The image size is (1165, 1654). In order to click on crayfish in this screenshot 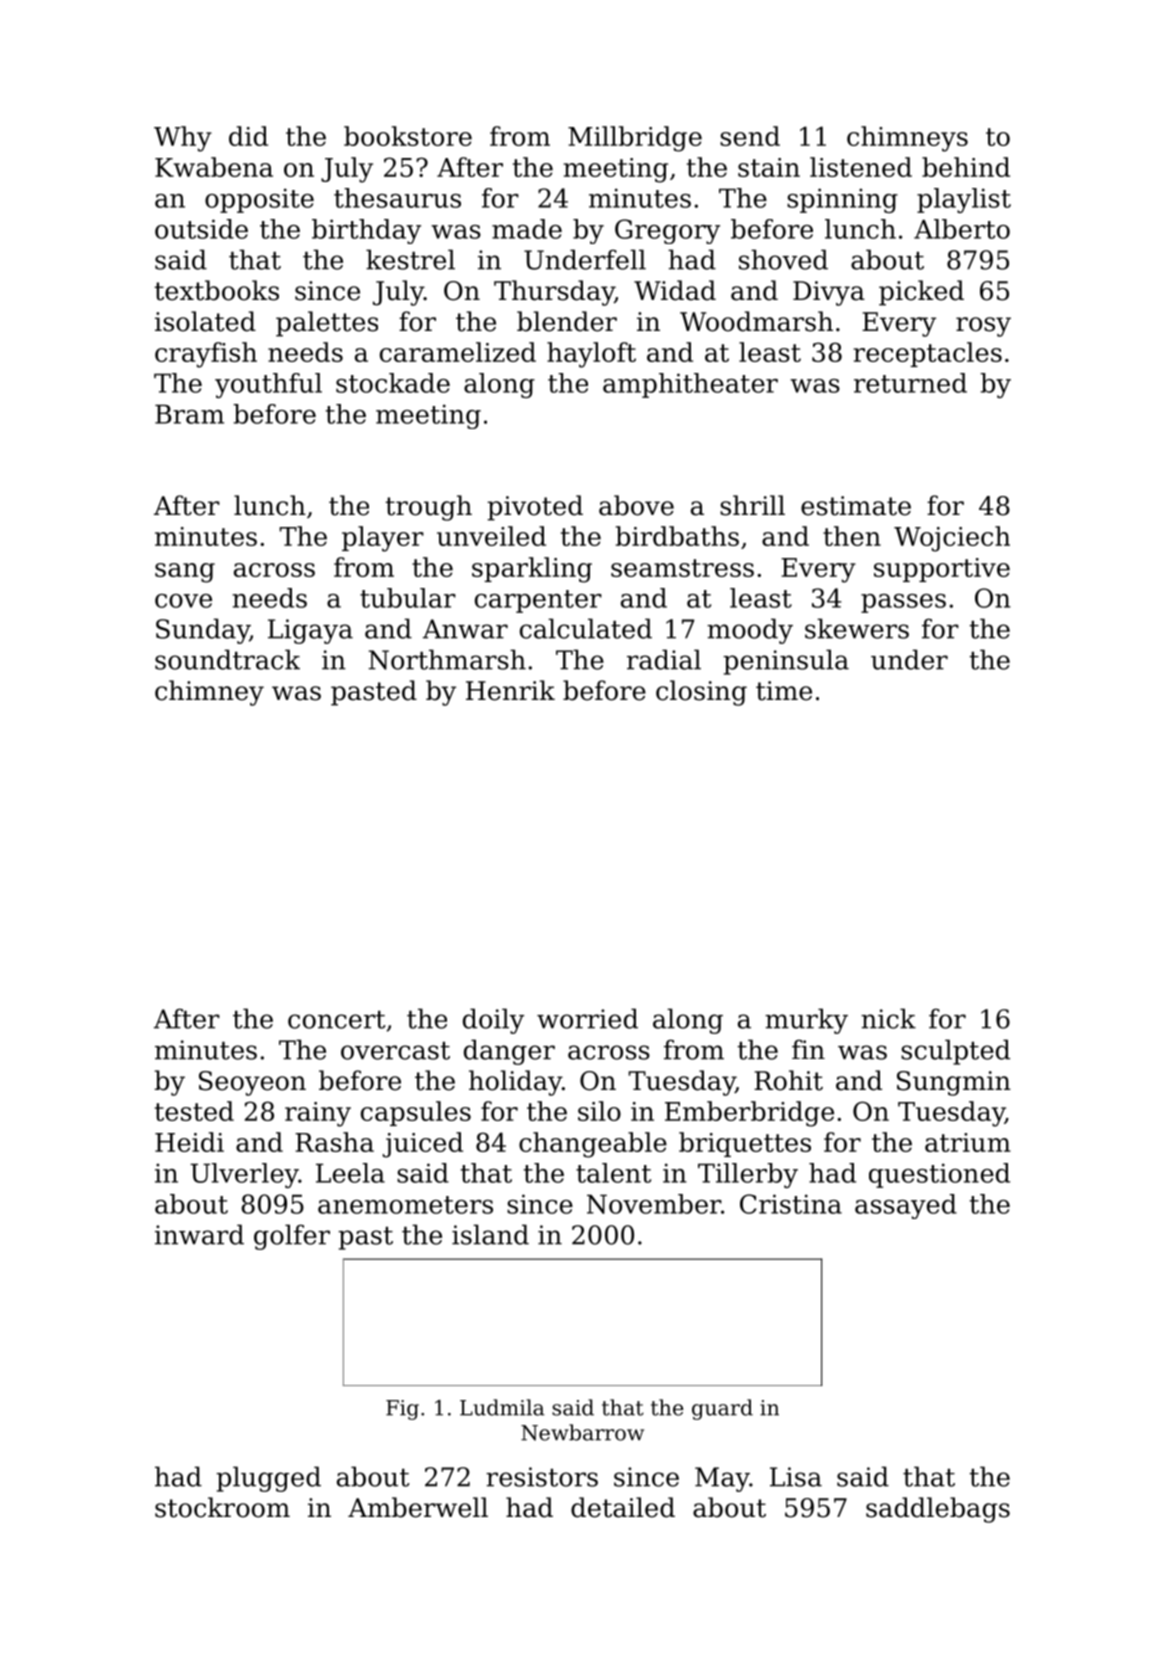, I will do `click(206, 355)`.
